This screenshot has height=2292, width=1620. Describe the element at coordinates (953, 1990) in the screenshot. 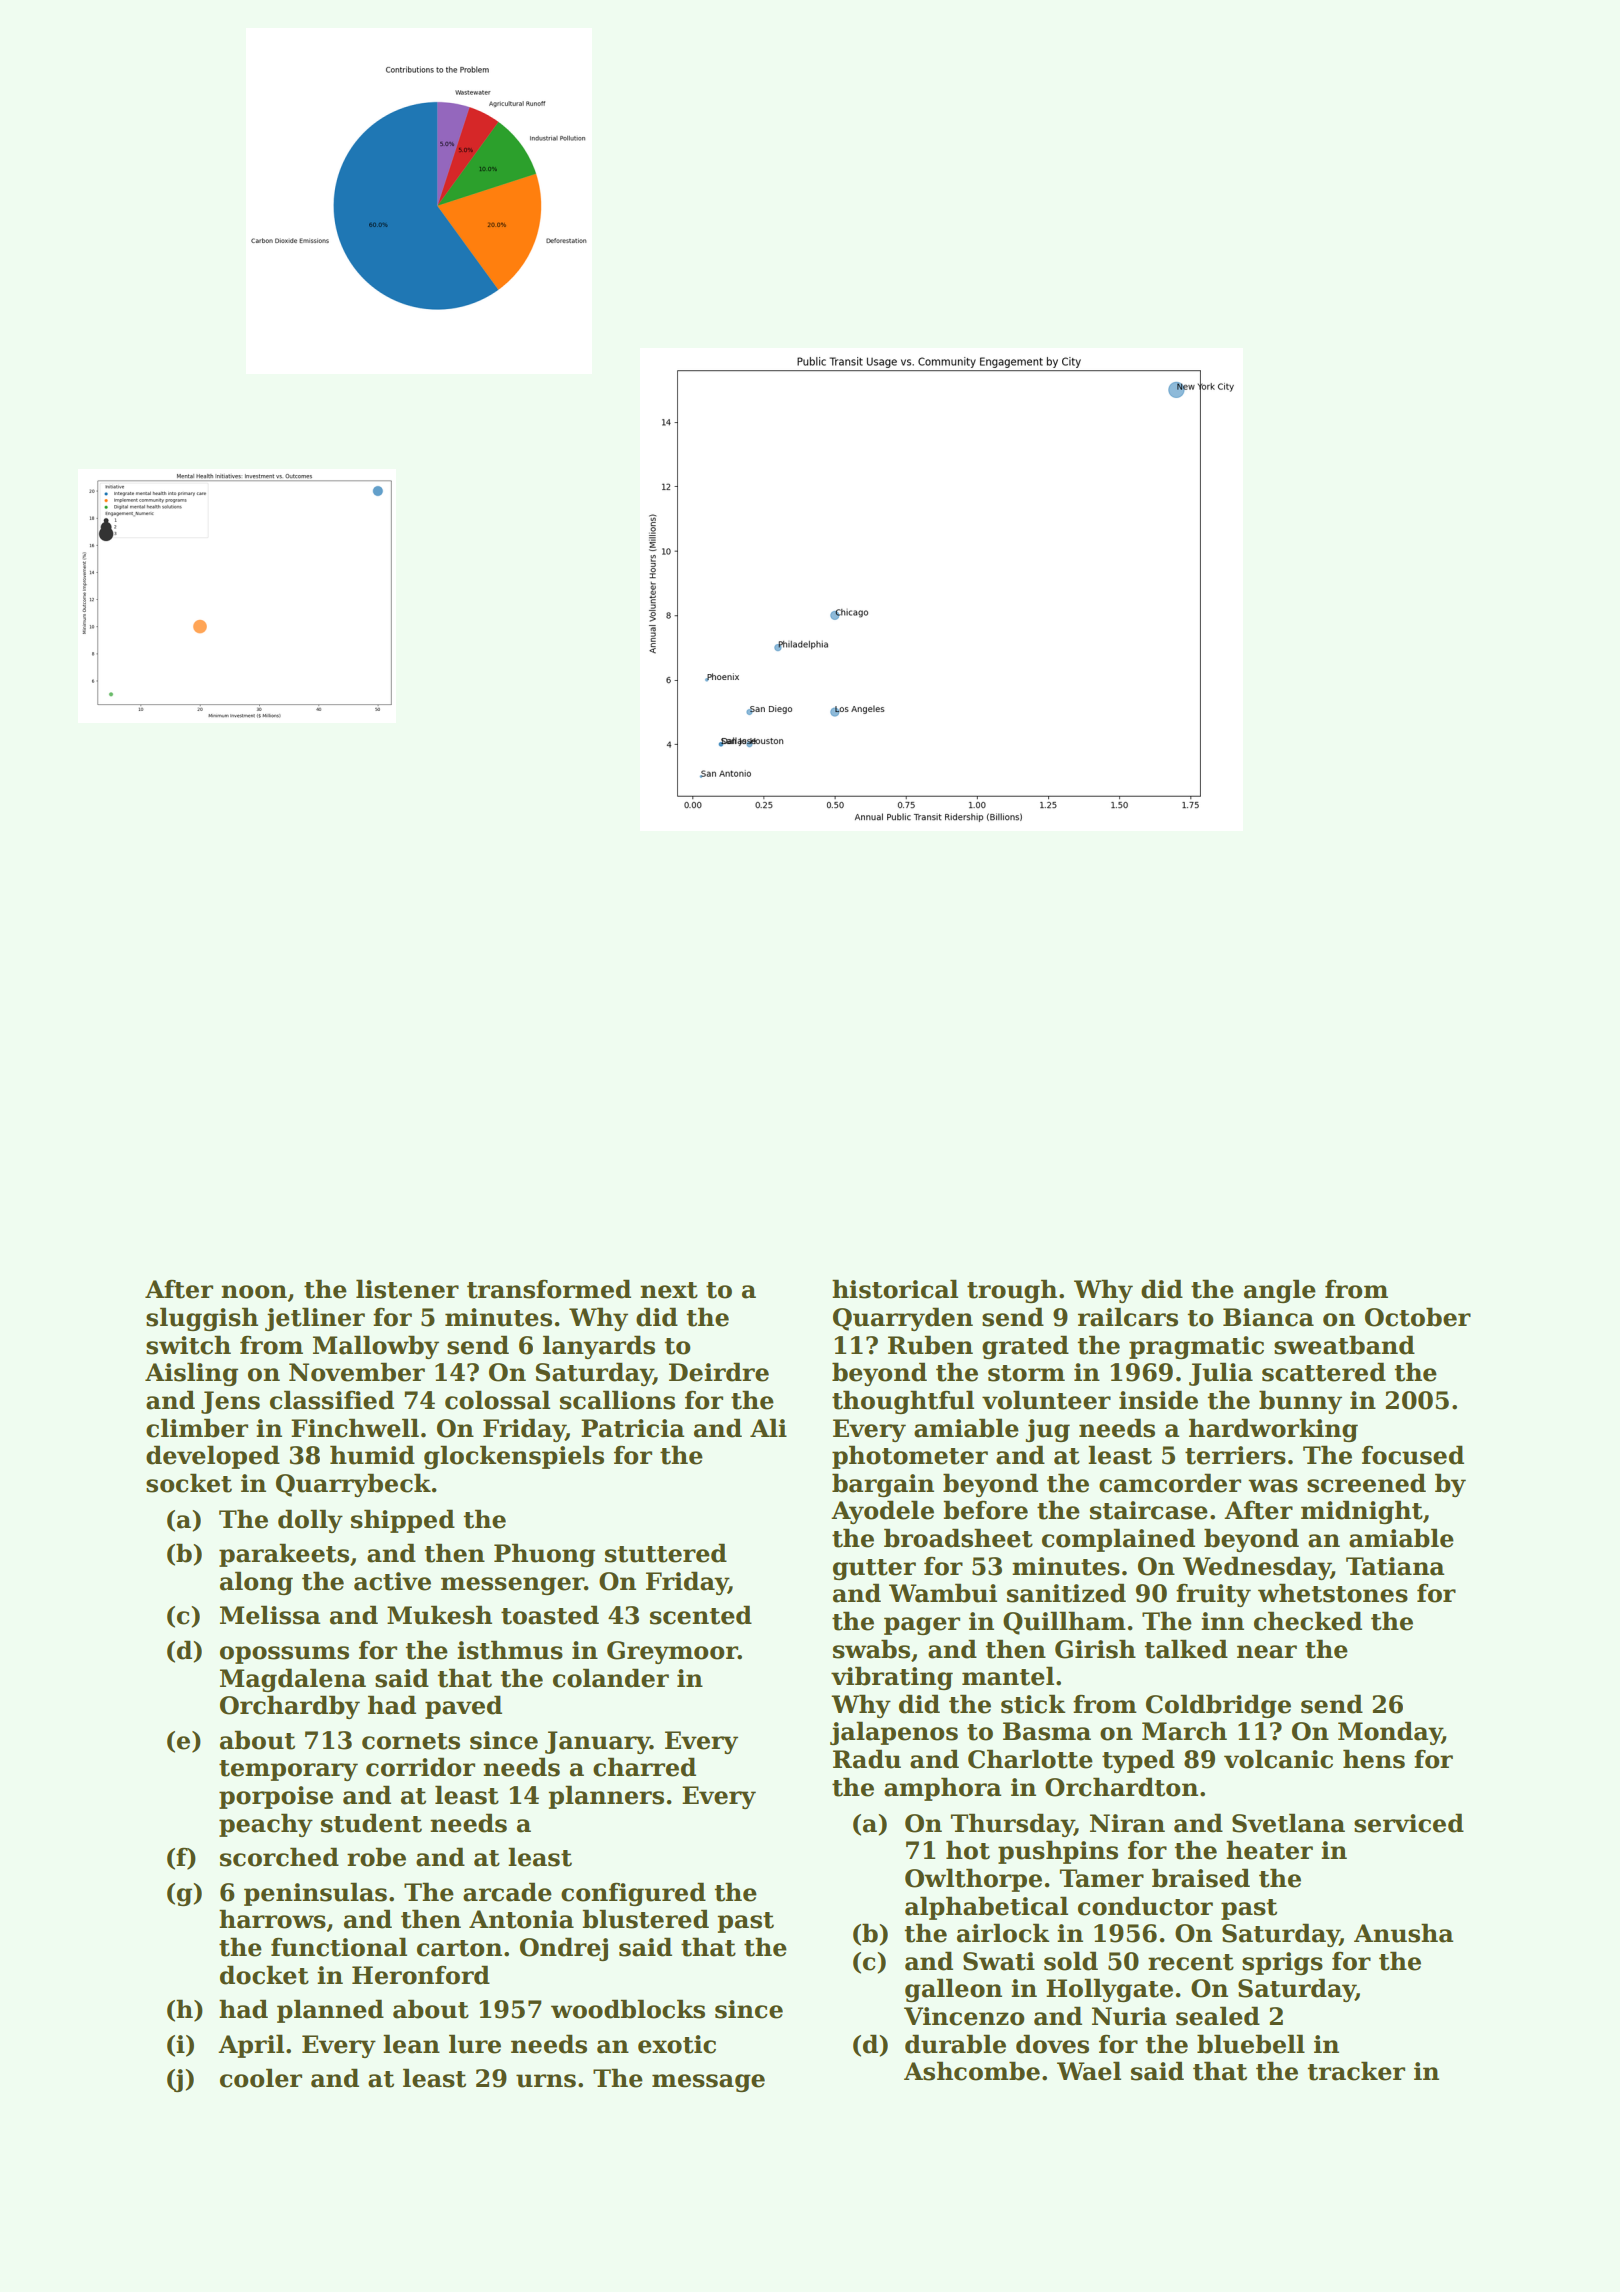

I see `galleon` at that location.
